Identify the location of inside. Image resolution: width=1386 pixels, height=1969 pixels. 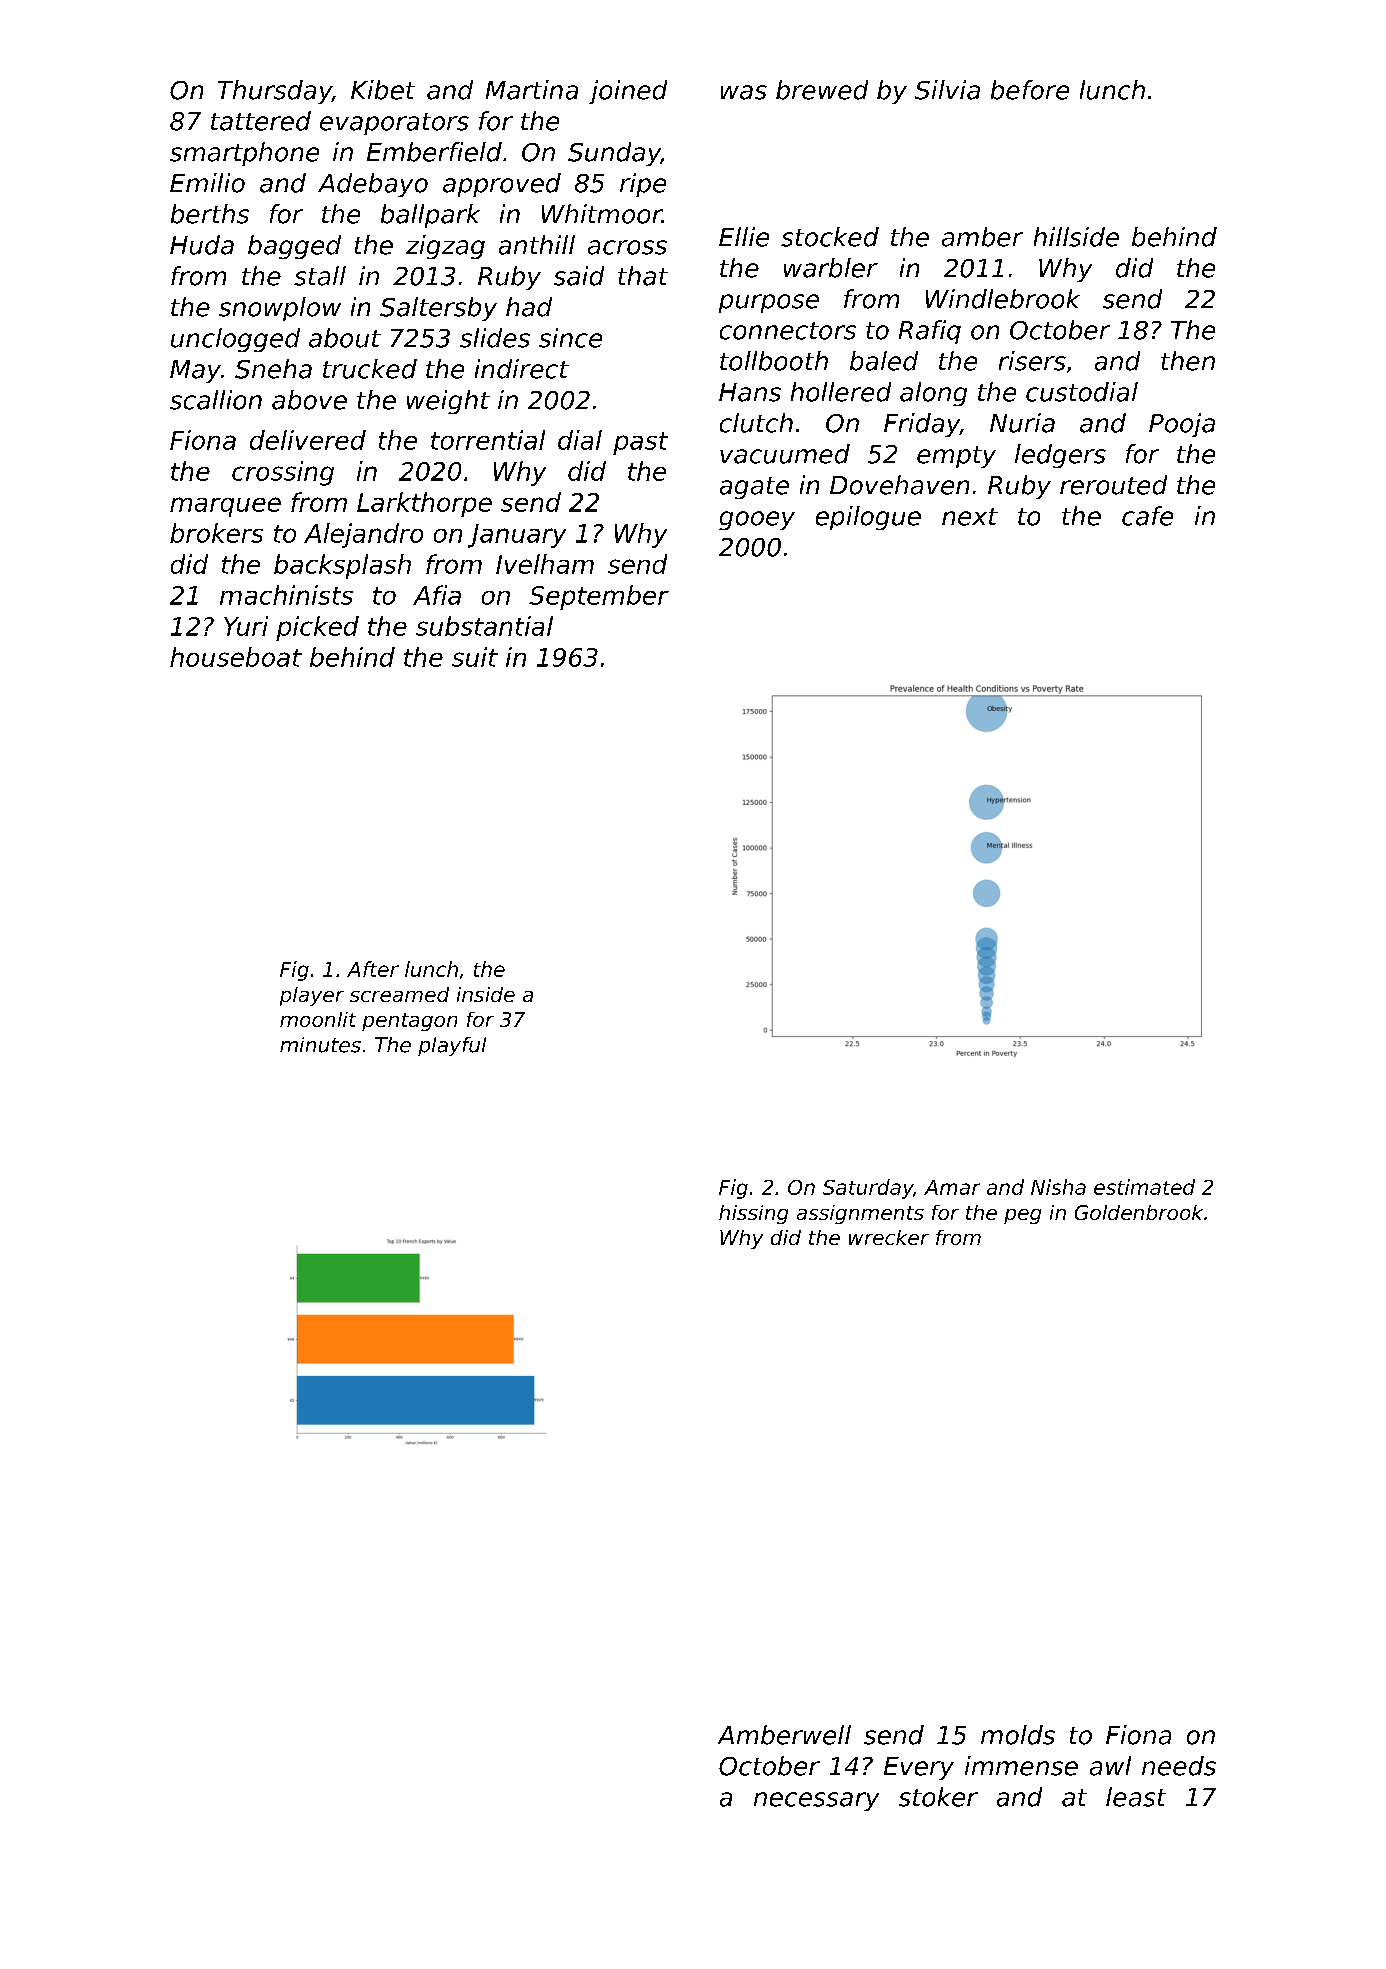
(486, 994).
